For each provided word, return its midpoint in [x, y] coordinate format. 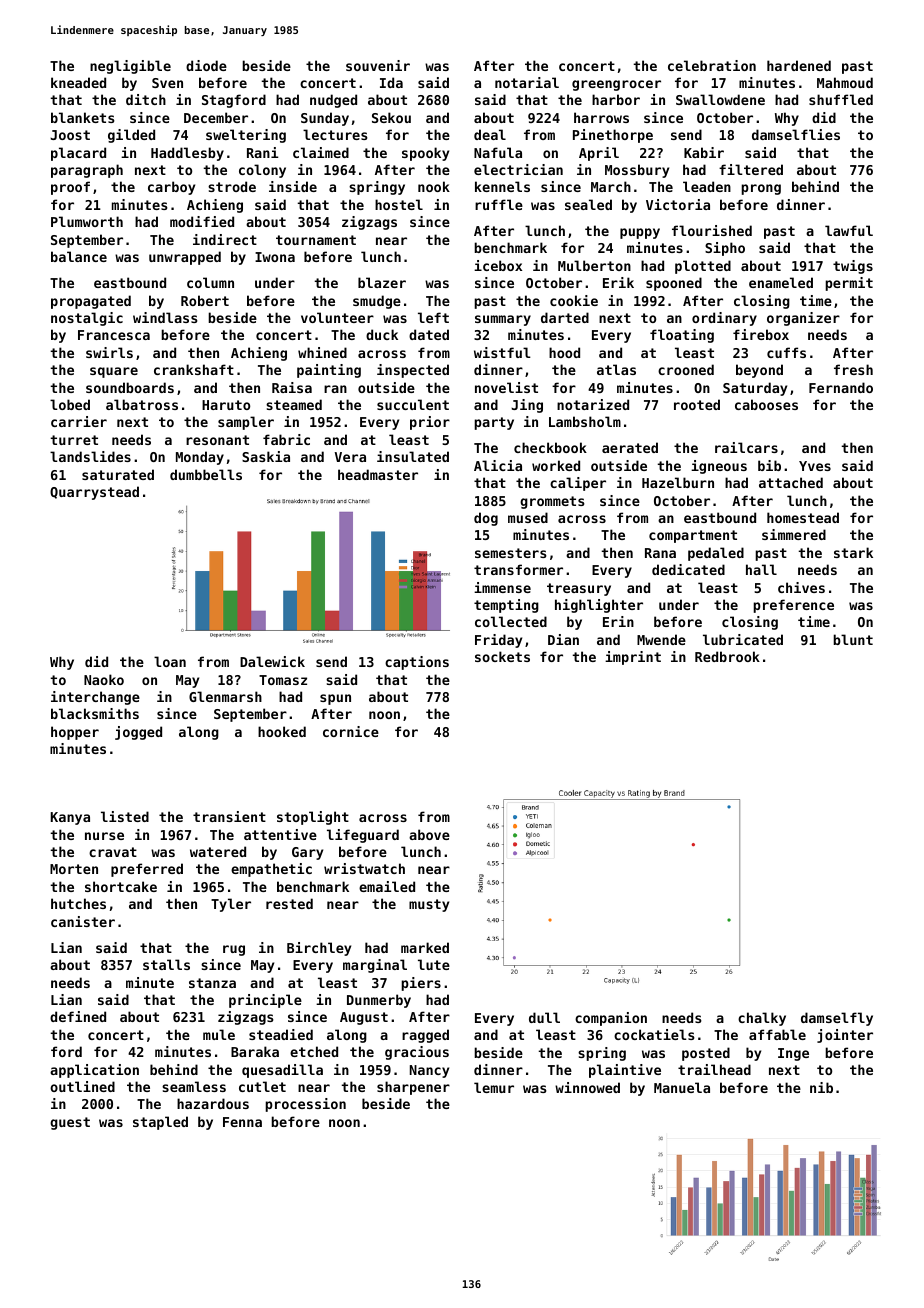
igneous [719, 467]
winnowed [587, 1087]
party [494, 423]
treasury [579, 589]
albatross [142, 404]
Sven [167, 83]
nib [821, 1087]
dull [544, 1017]
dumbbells [206, 474]
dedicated [688, 569]
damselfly [837, 1019]
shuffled [841, 99]
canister [83, 921]
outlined [82, 1086]
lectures [335, 134]
